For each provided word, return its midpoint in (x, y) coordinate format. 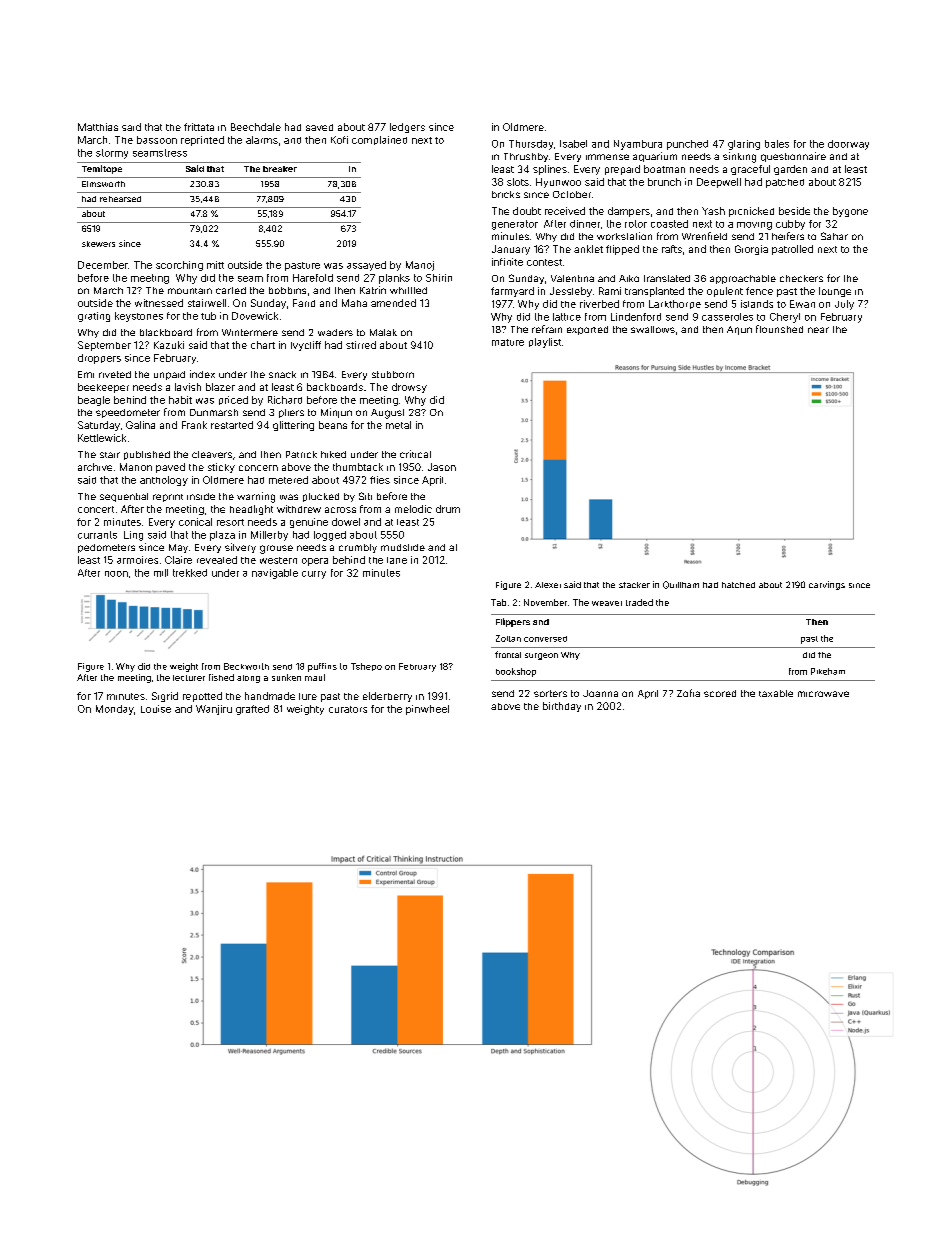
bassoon (157, 140)
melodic (413, 509)
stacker (634, 585)
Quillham (681, 585)
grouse (276, 549)
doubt (527, 211)
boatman (664, 169)
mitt (215, 265)
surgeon (541, 656)
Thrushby (526, 157)
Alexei (548, 585)
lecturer (189, 678)
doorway (848, 145)
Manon (136, 467)
